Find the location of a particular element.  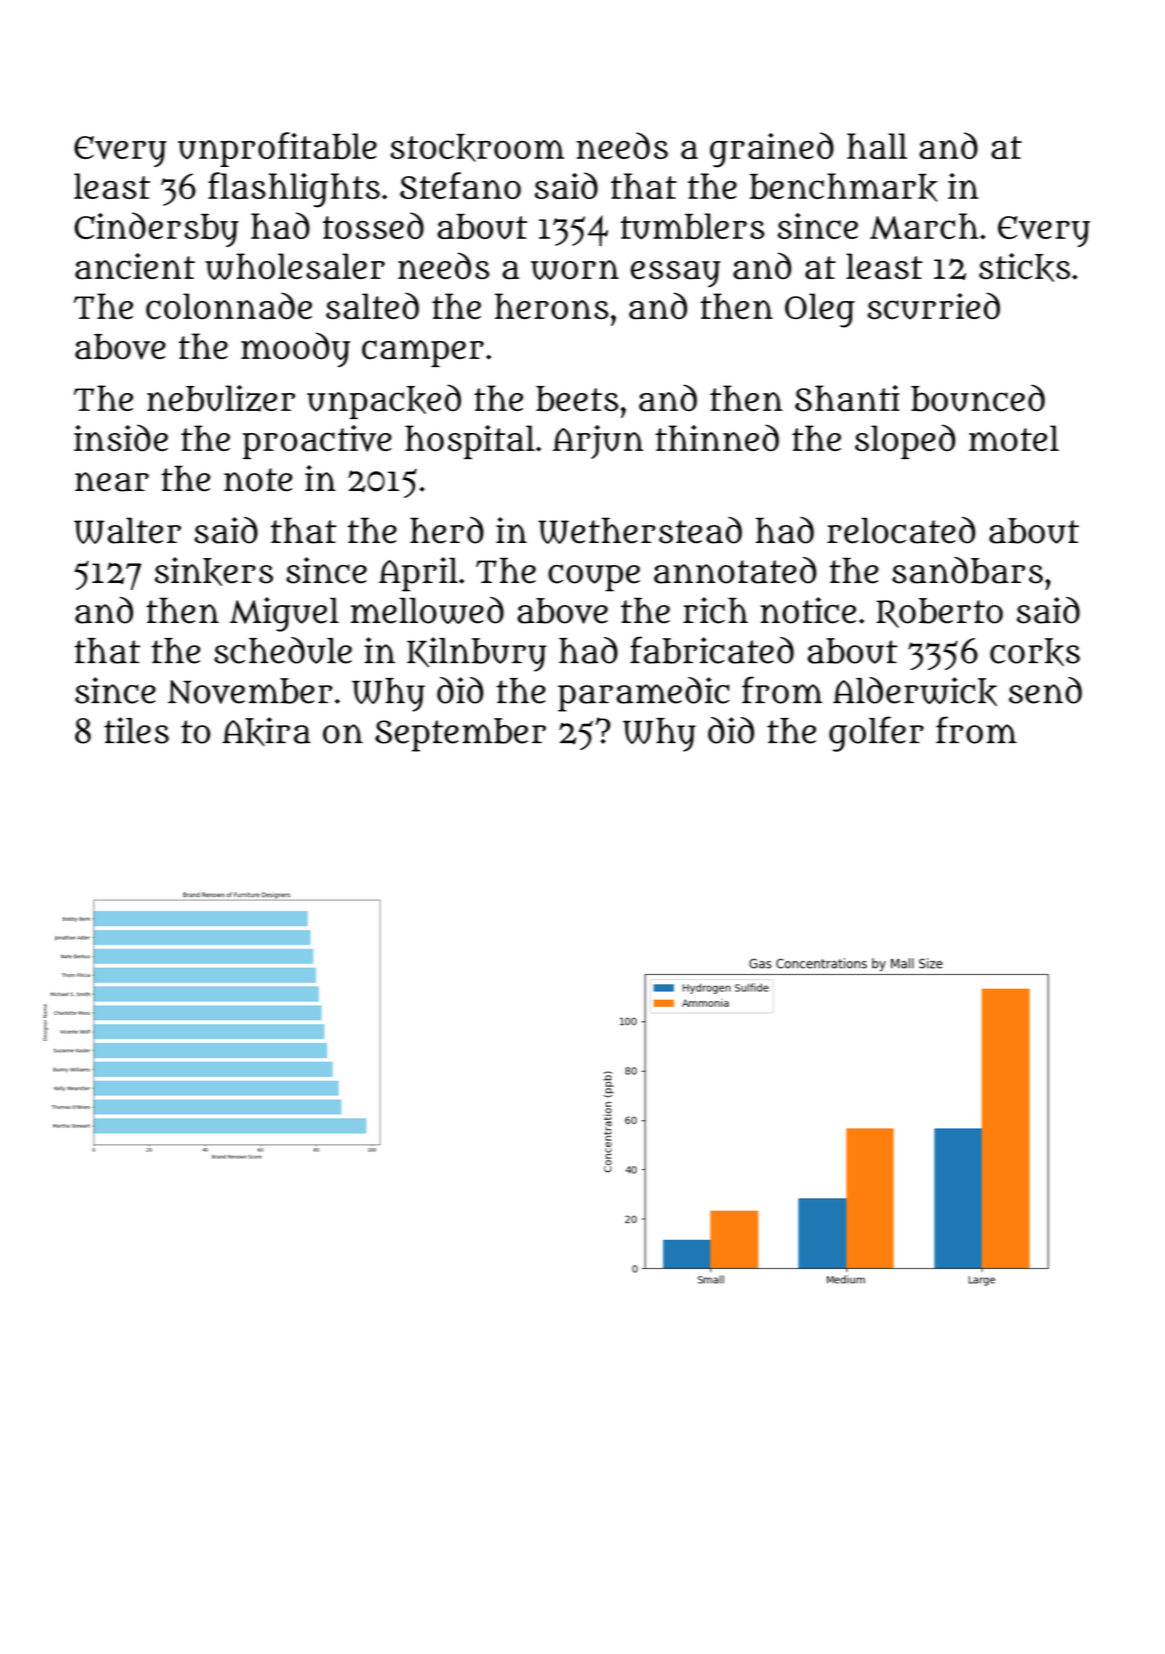

hall is located at coordinates (877, 146).
